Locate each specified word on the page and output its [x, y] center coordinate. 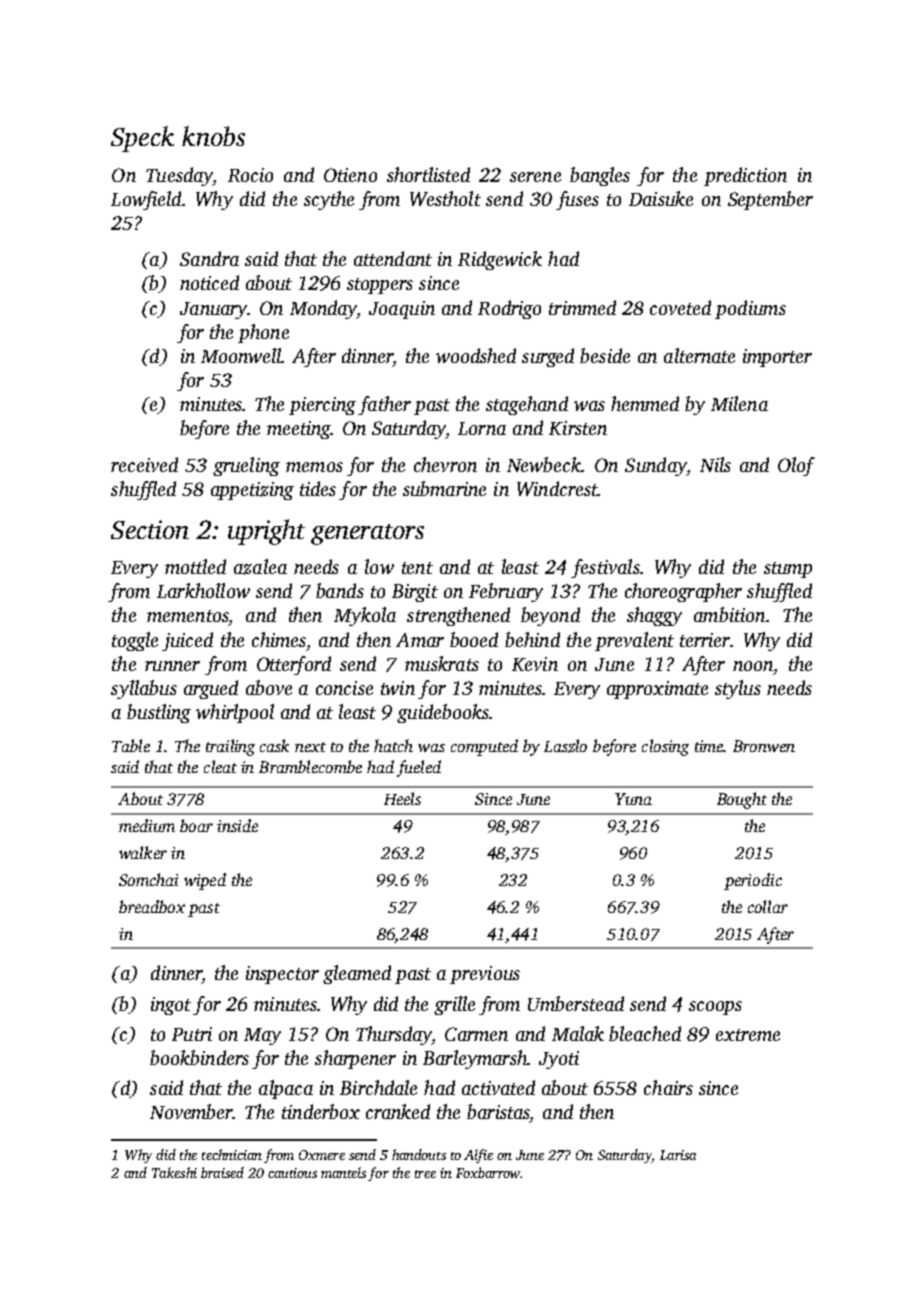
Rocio [250, 175]
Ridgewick [500, 260]
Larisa [678, 1155]
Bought [742, 800]
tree [425, 1174]
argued [211, 689]
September [770, 200]
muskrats [442, 663]
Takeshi [174, 1172]
